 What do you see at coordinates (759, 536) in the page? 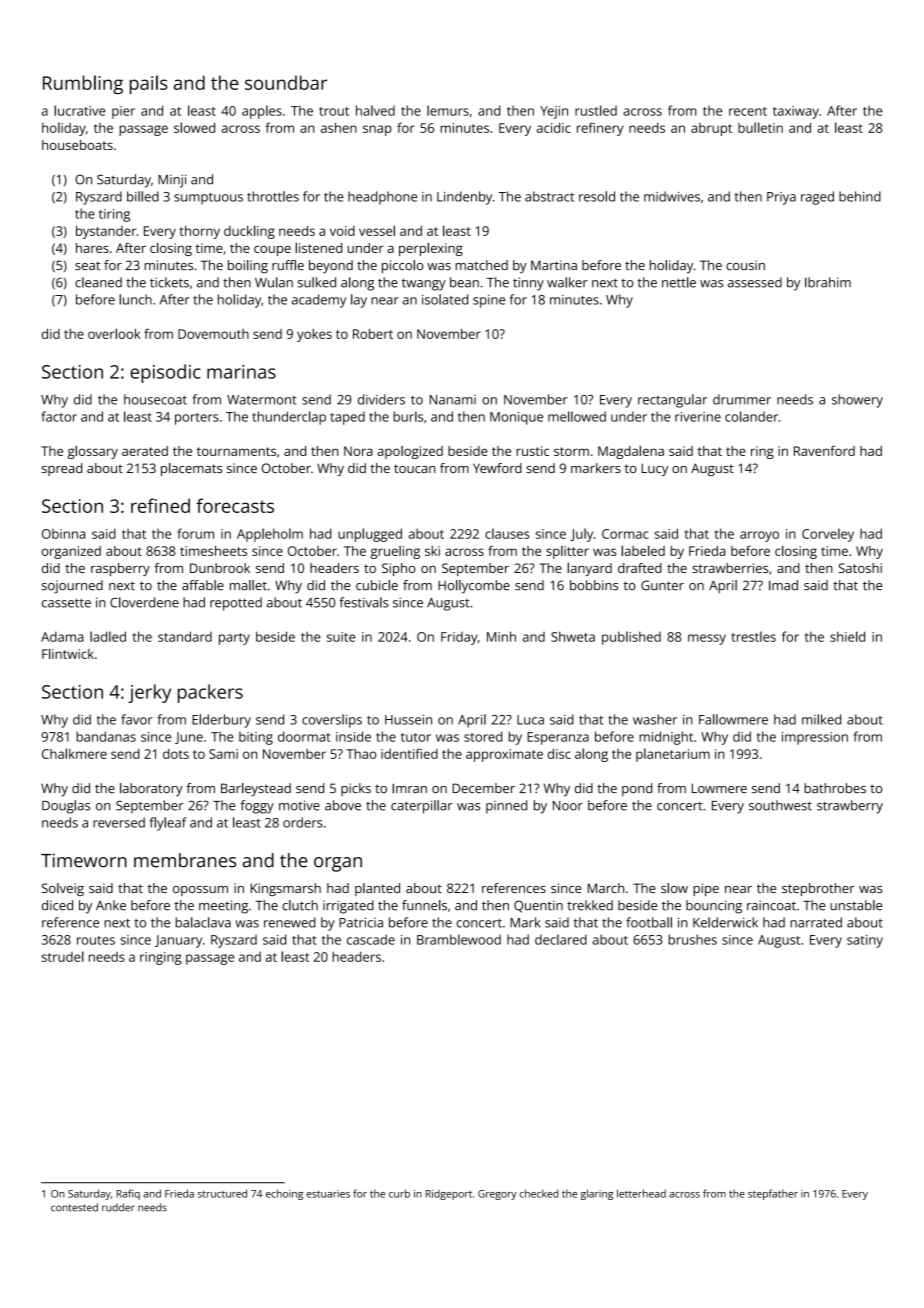
I see `arroyo` at bounding box center [759, 536].
